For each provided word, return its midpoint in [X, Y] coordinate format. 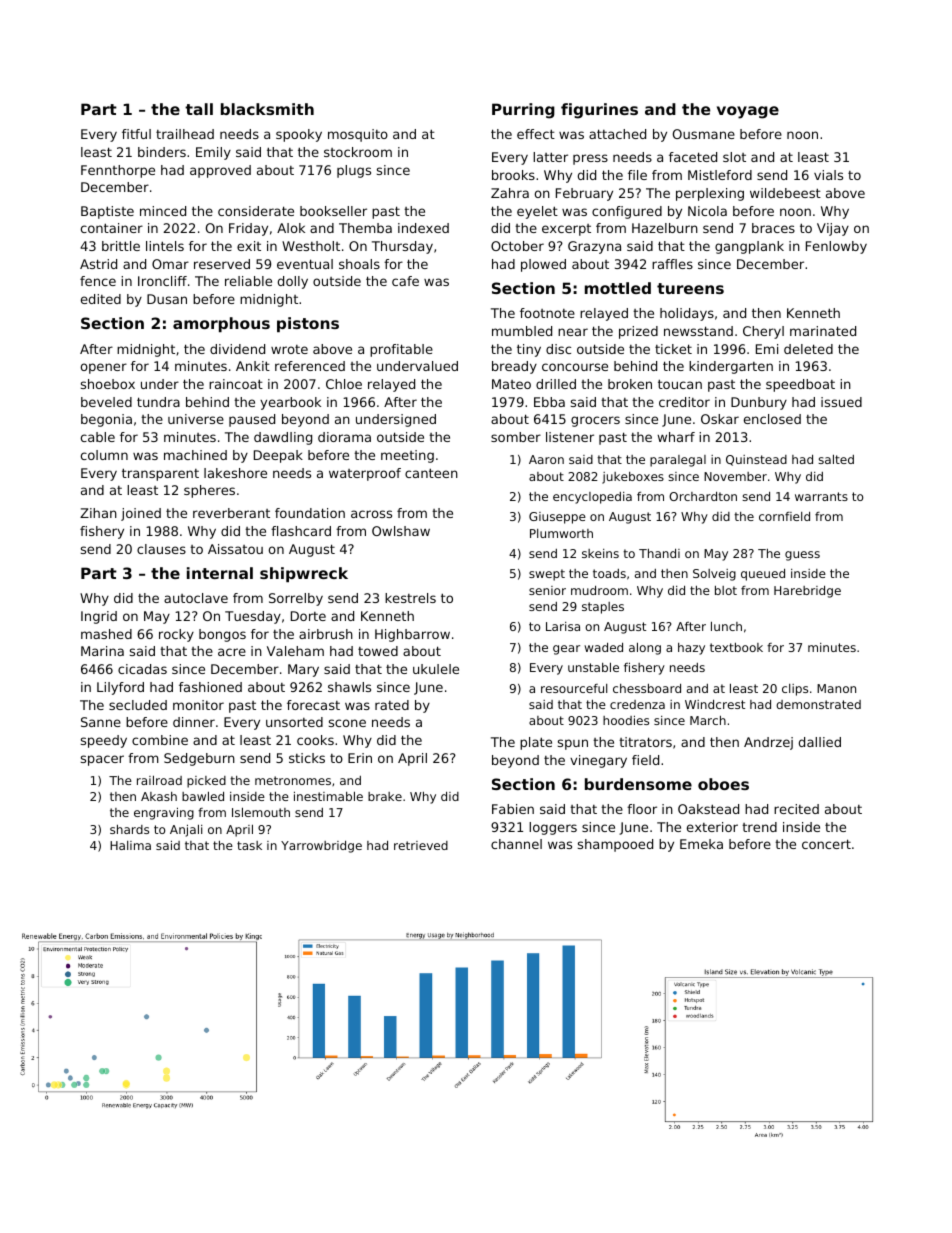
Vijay [833, 229]
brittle [121, 246]
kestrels [410, 598]
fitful [136, 134]
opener [104, 368]
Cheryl [763, 332]
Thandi [659, 553]
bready [514, 367]
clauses [161, 549]
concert [826, 844]
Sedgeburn [199, 759]
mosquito [358, 135]
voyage [748, 112]
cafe [405, 281]
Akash [159, 796]
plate [536, 743]
